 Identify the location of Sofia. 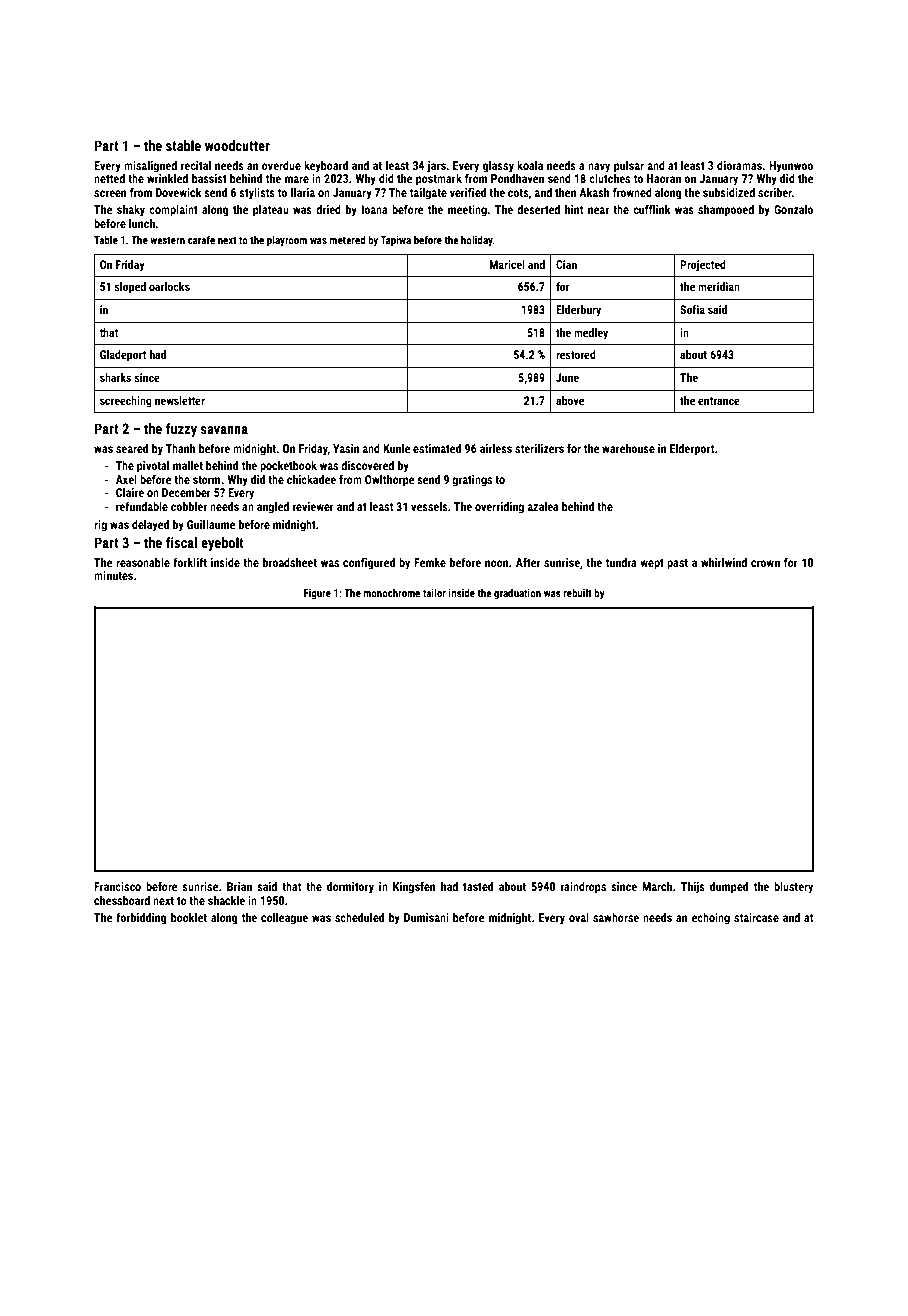
(692, 309).
